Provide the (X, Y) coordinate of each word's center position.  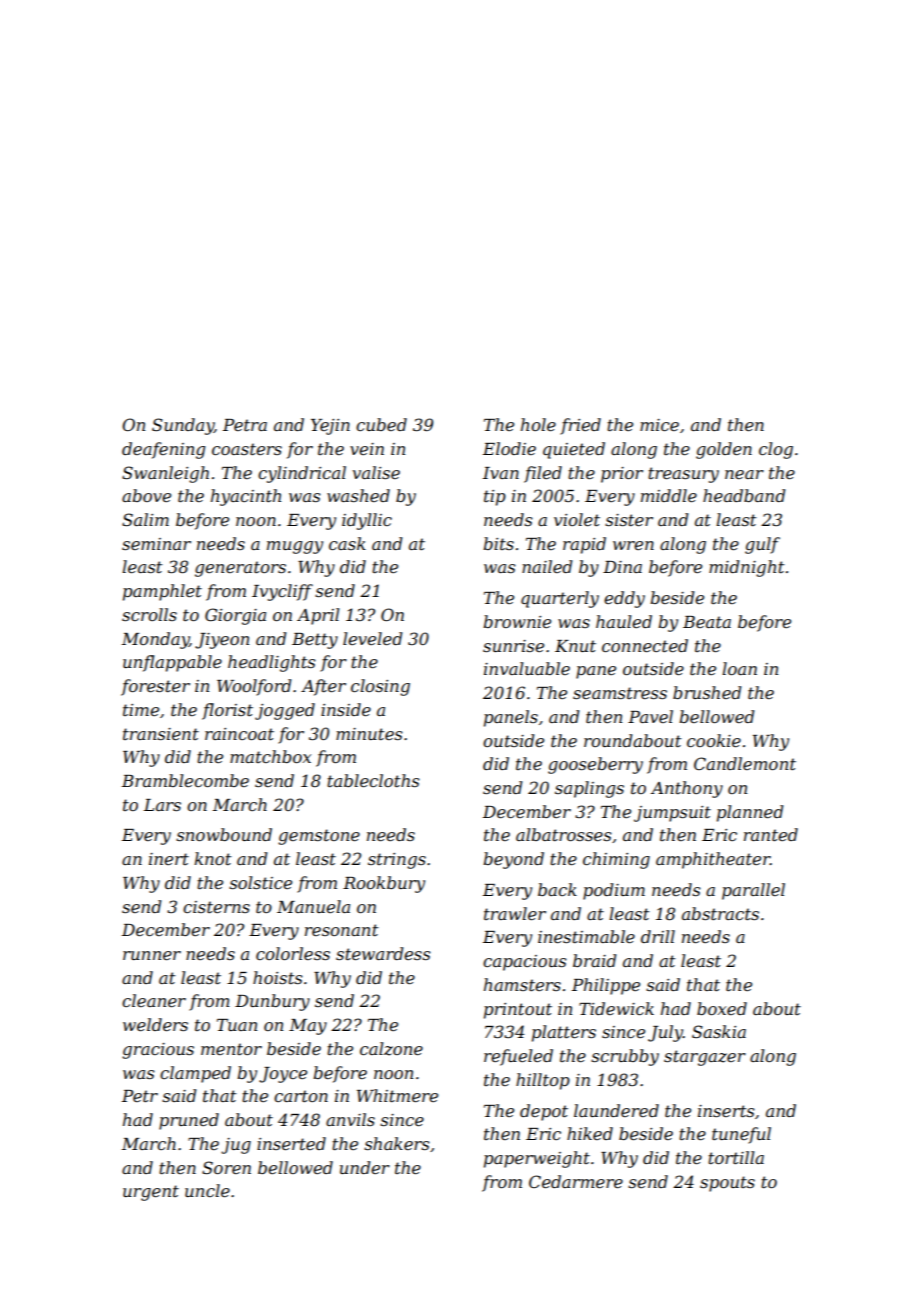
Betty (315, 641)
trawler (515, 913)
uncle (207, 1190)
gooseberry (595, 765)
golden (724, 450)
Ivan (501, 473)
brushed (707, 692)
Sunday (183, 426)
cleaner (154, 1000)
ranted (771, 834)
